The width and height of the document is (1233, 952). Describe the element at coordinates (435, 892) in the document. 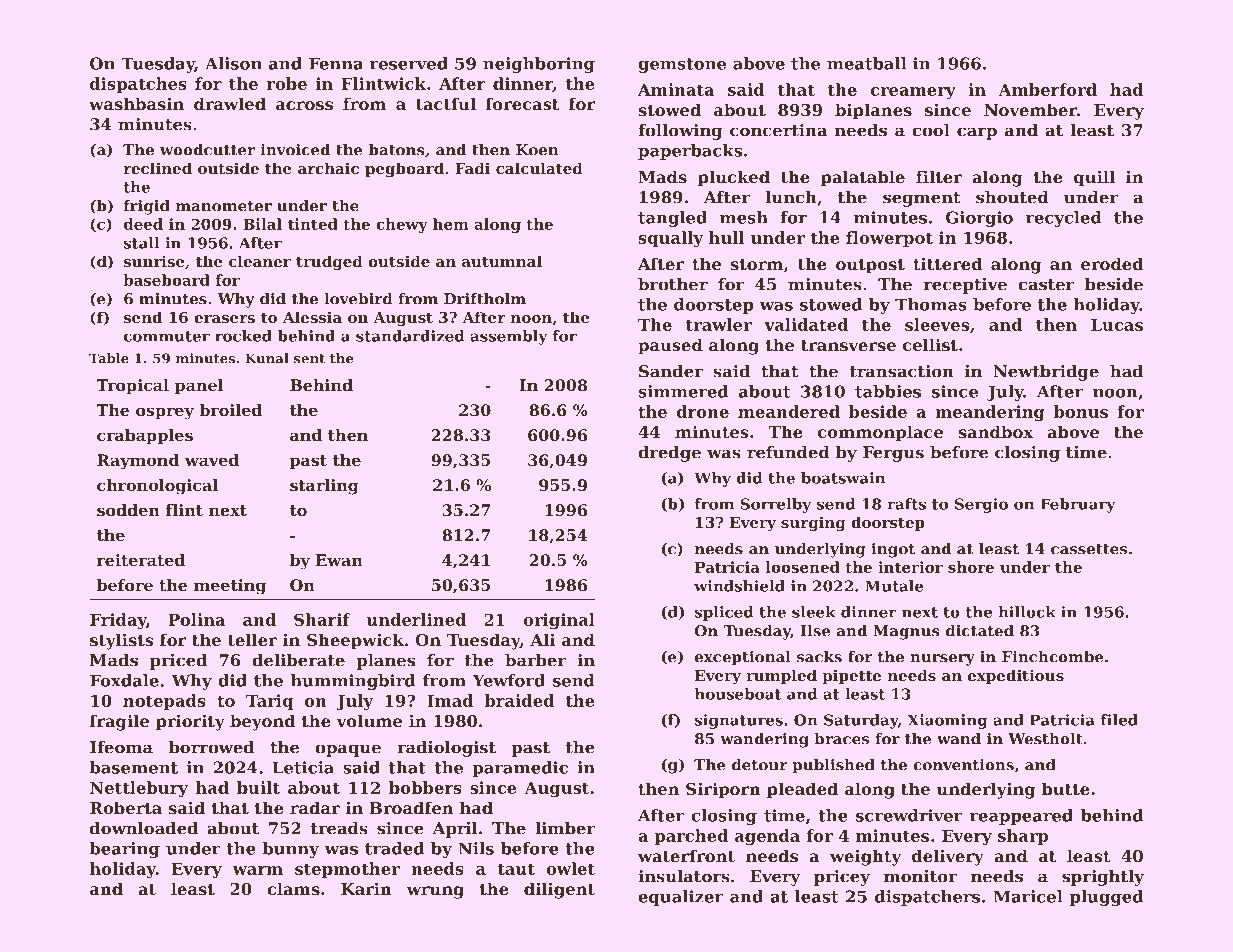

I see `wrung` at that location.
